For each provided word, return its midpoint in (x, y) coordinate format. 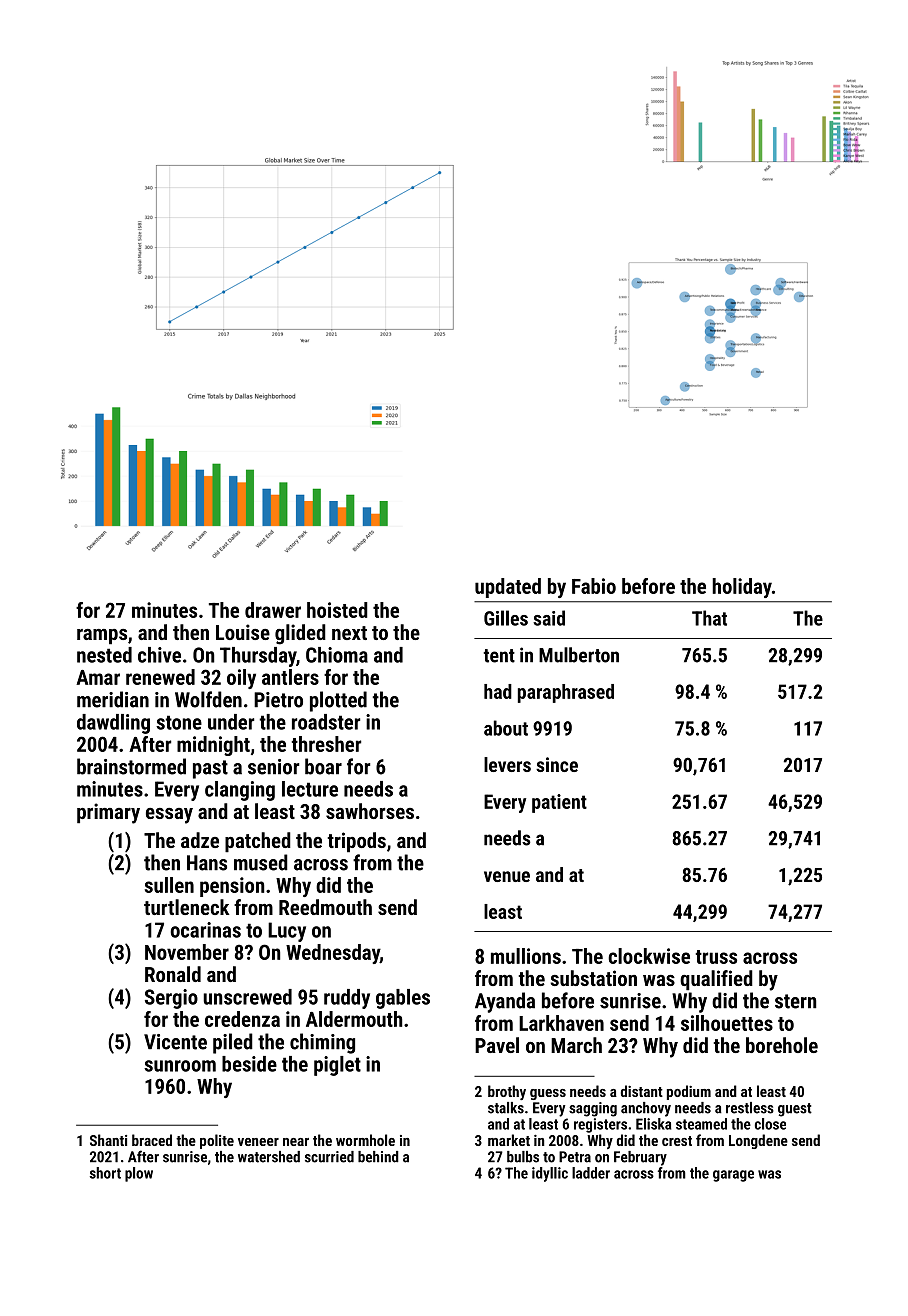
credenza (242, 1019)
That (709, 618)
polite (217, 1141)
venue (507, 876)
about (506, 728)
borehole (782, 1045)
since (557, 764)
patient (559, 803)
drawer (273, 610)
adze (200, 840)
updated (508, 588)
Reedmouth (325, 907)
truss (716, 957)
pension (232, 887)
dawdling (113, 724)
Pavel (497, 1045)
